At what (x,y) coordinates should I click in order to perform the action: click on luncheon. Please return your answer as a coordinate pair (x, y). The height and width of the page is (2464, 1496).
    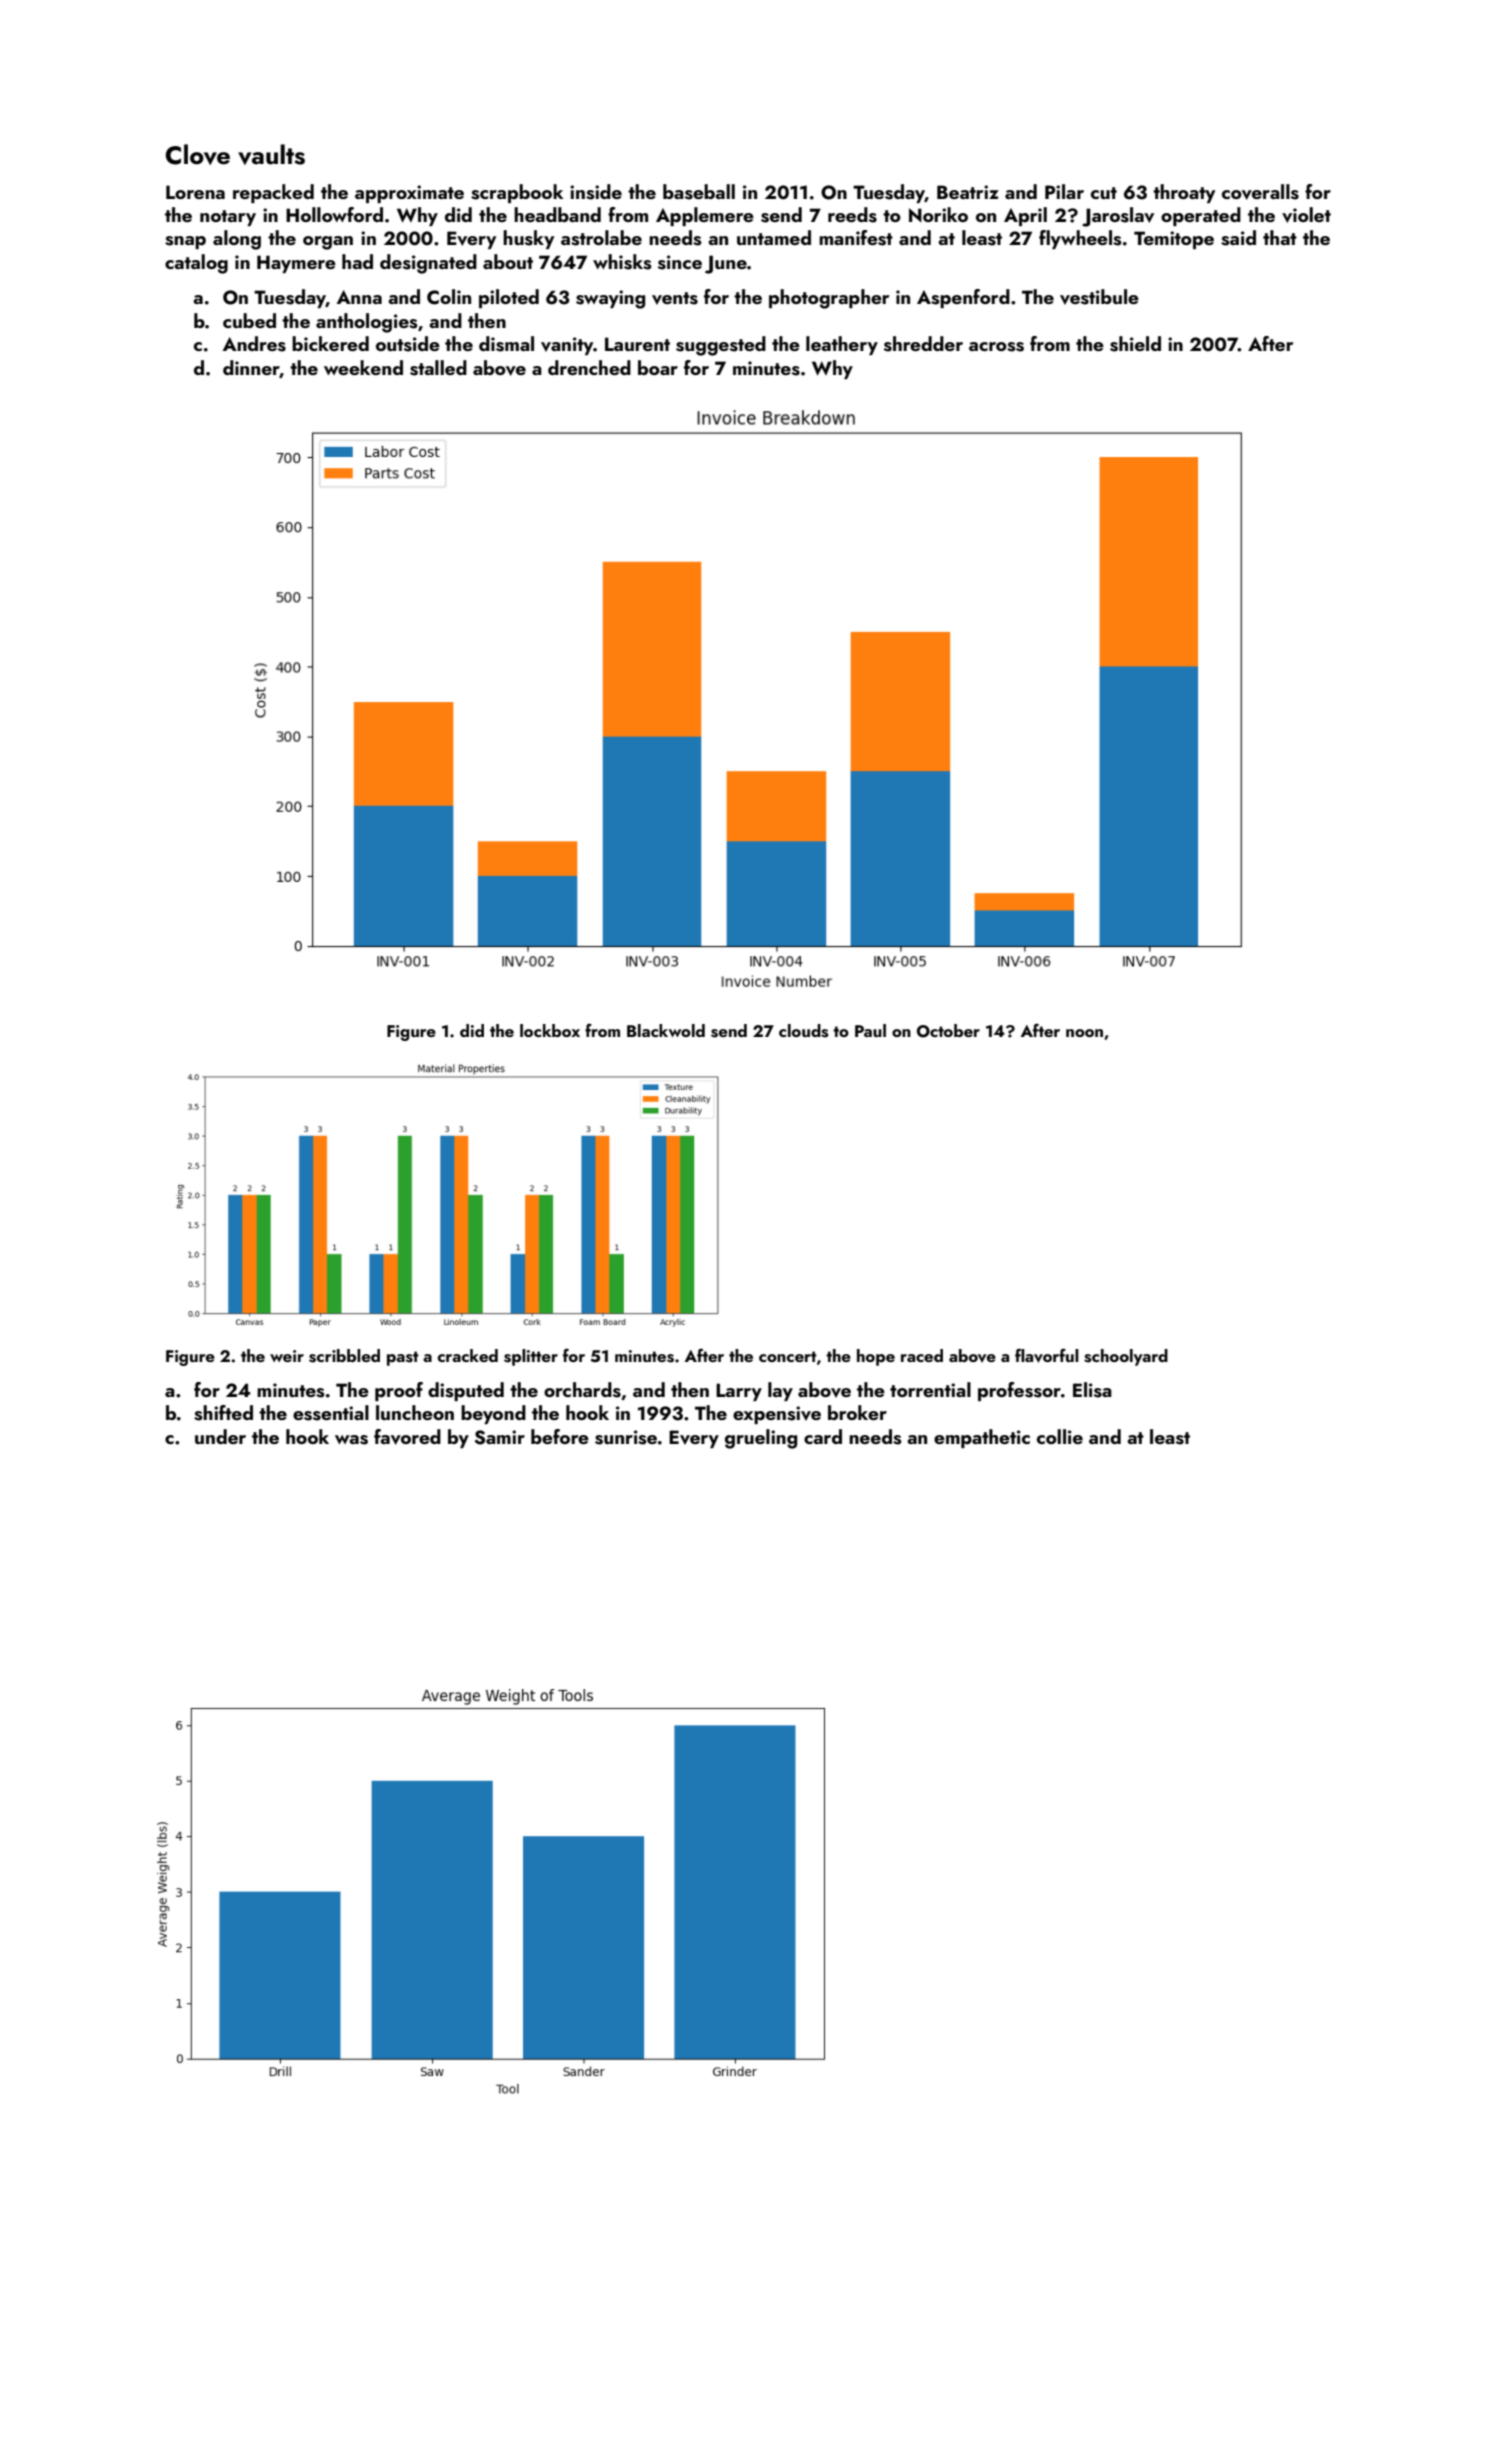
    Looking at the image, I should click on (415, 1412).
